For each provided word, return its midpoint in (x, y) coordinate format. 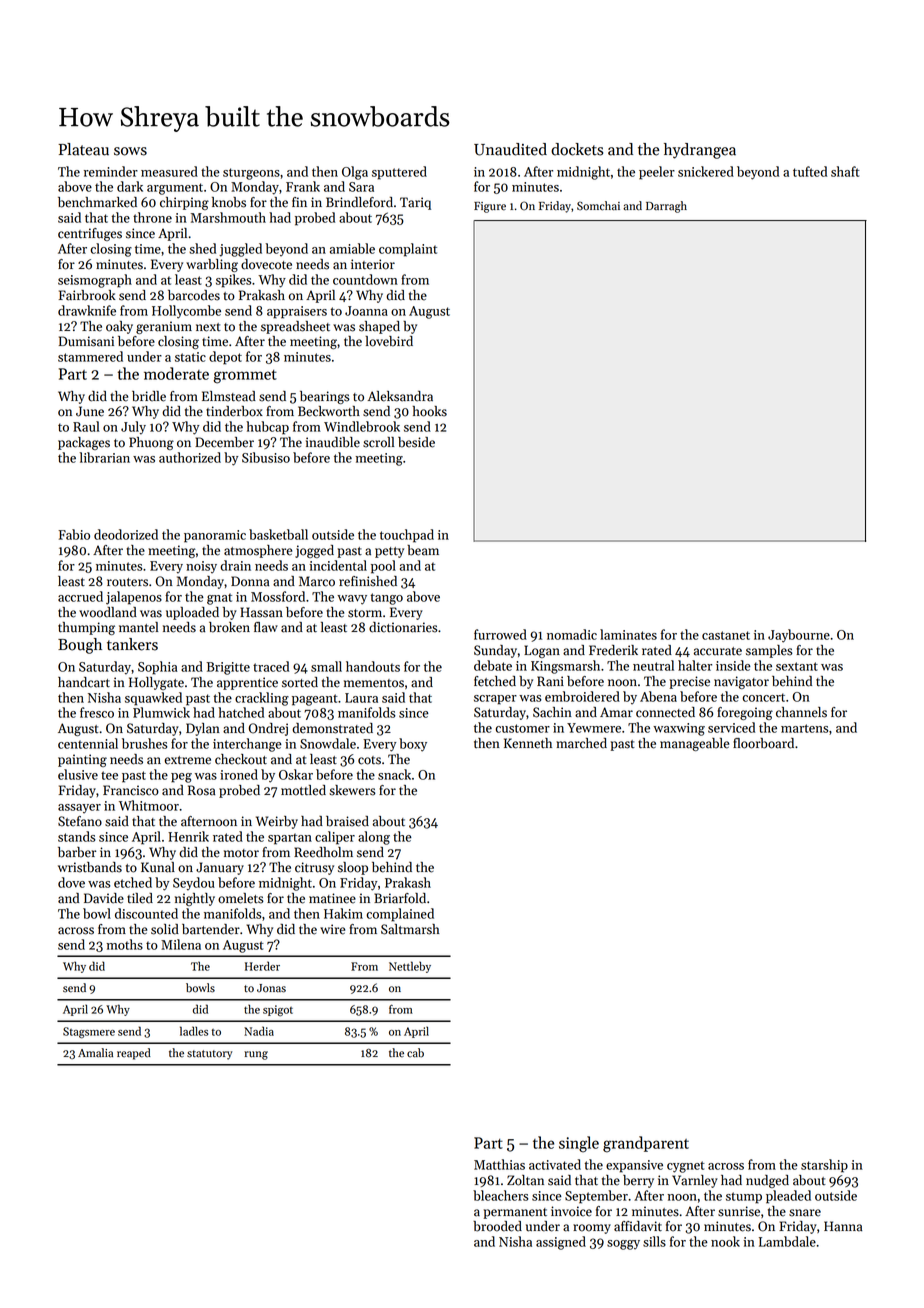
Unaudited (510, 149)
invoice (571, 1211)
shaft (845, 171)
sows (130, 151)
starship (824, 1166)
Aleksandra (400, 396)
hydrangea (700, 151)
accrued (80, 596)
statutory (209, 1055)
